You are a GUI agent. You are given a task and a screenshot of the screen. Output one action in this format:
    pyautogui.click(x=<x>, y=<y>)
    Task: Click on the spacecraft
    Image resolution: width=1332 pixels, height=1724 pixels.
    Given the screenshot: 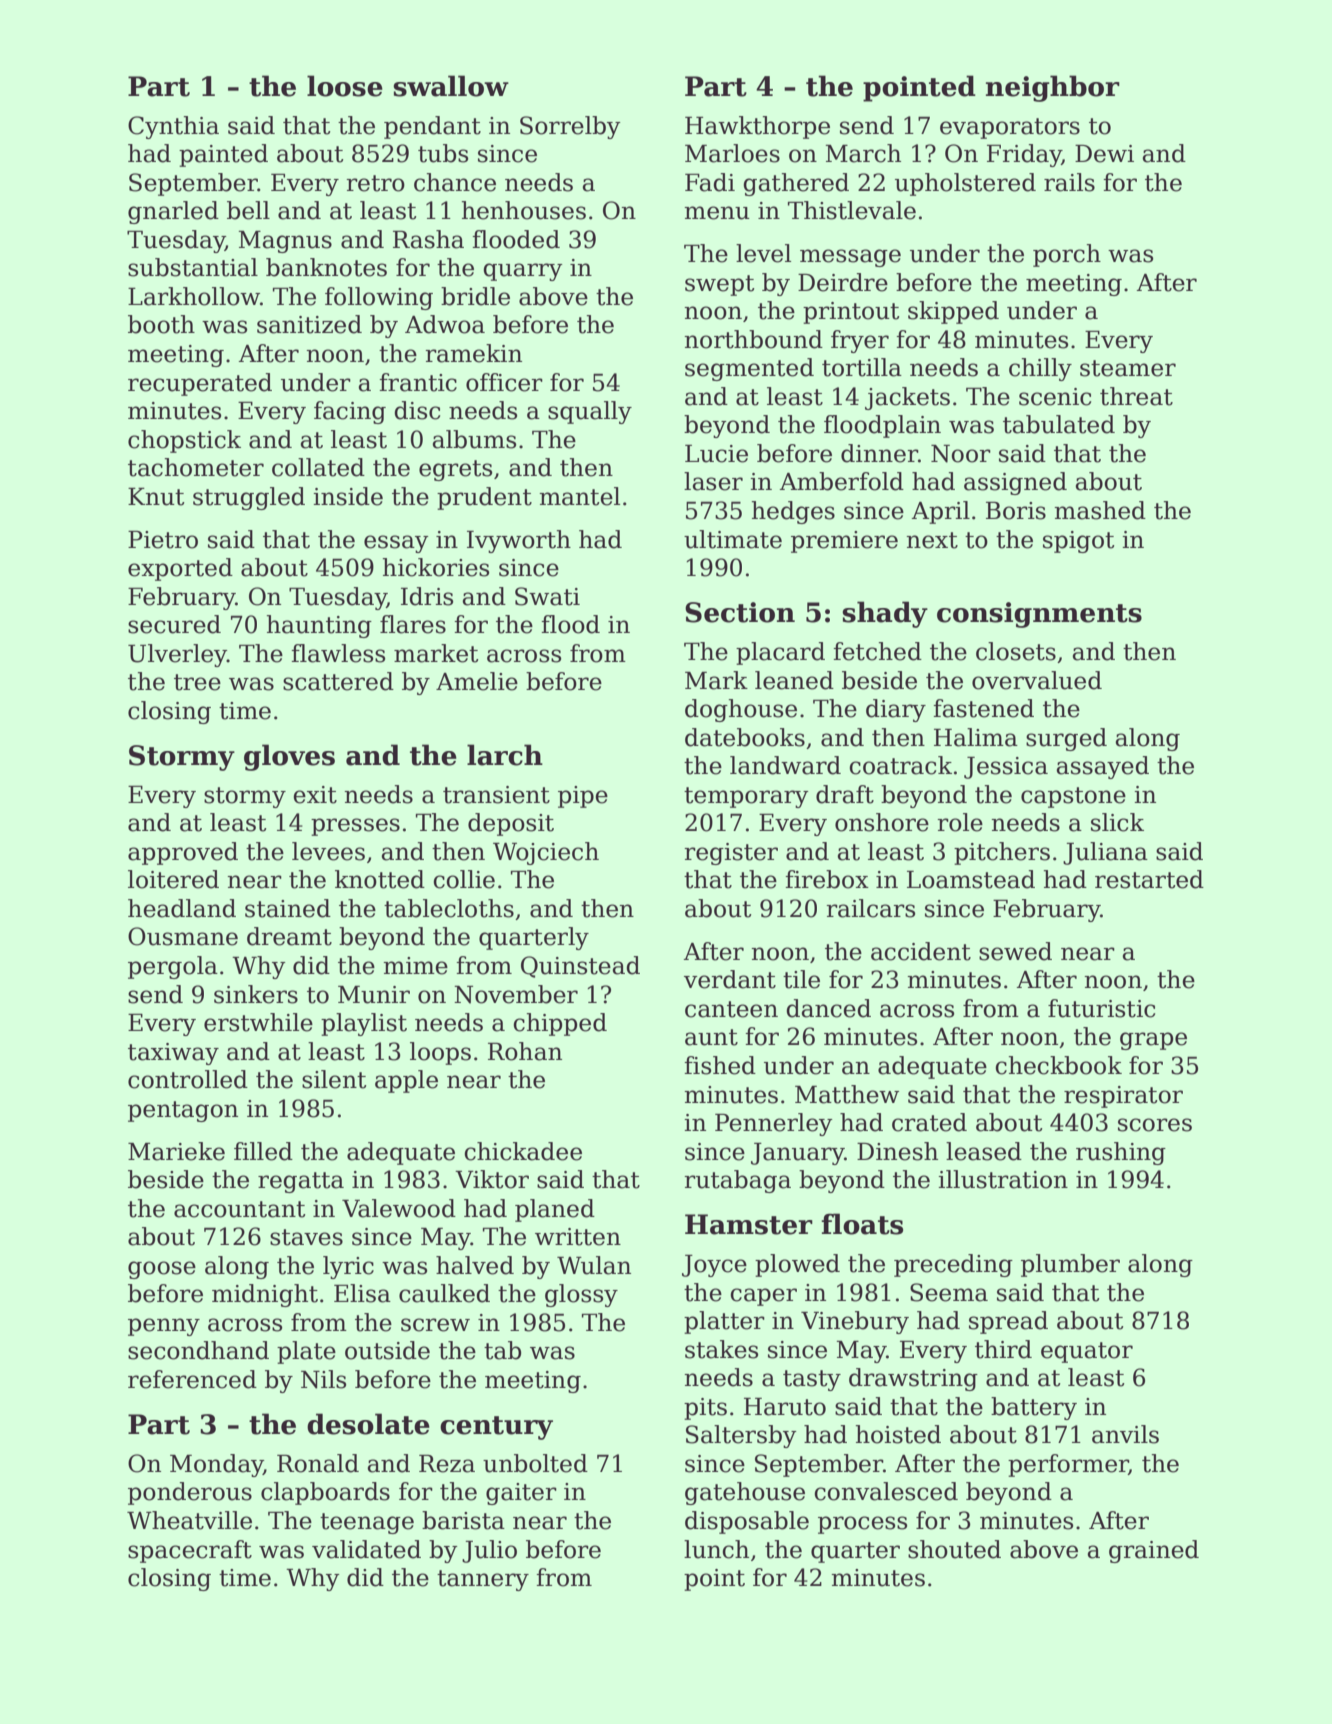 What is the action you would take?
    pyautogui.click(x=190, y=1551)
